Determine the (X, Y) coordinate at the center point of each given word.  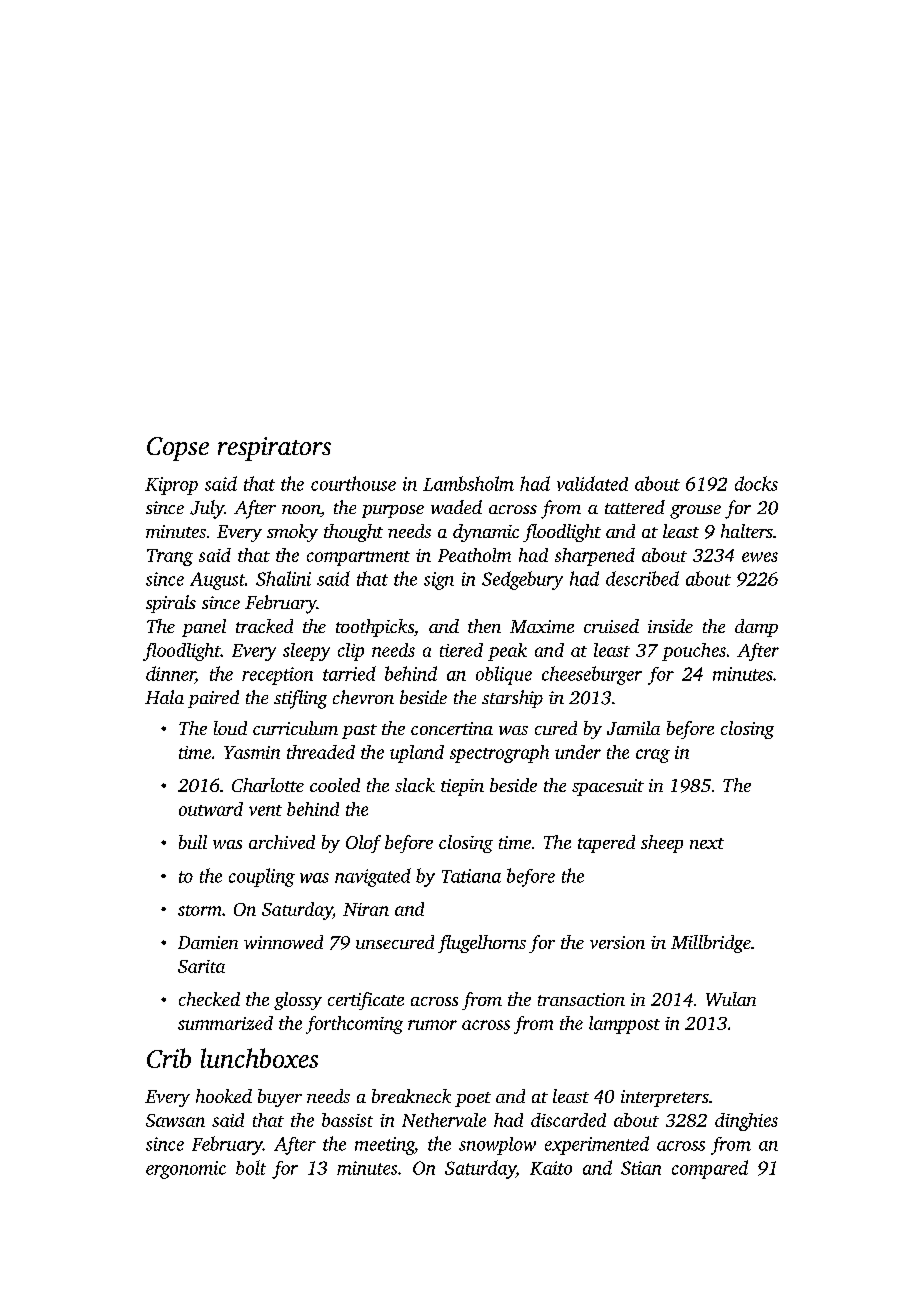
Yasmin (252, 752)
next (707, 843)
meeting (384, 1146)
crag (653, 756)
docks (756, 483)
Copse (178, 449)
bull (193, 842)
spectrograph (499, 754)
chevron (363, 697)
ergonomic (186, 1170)
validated (592, 483)
